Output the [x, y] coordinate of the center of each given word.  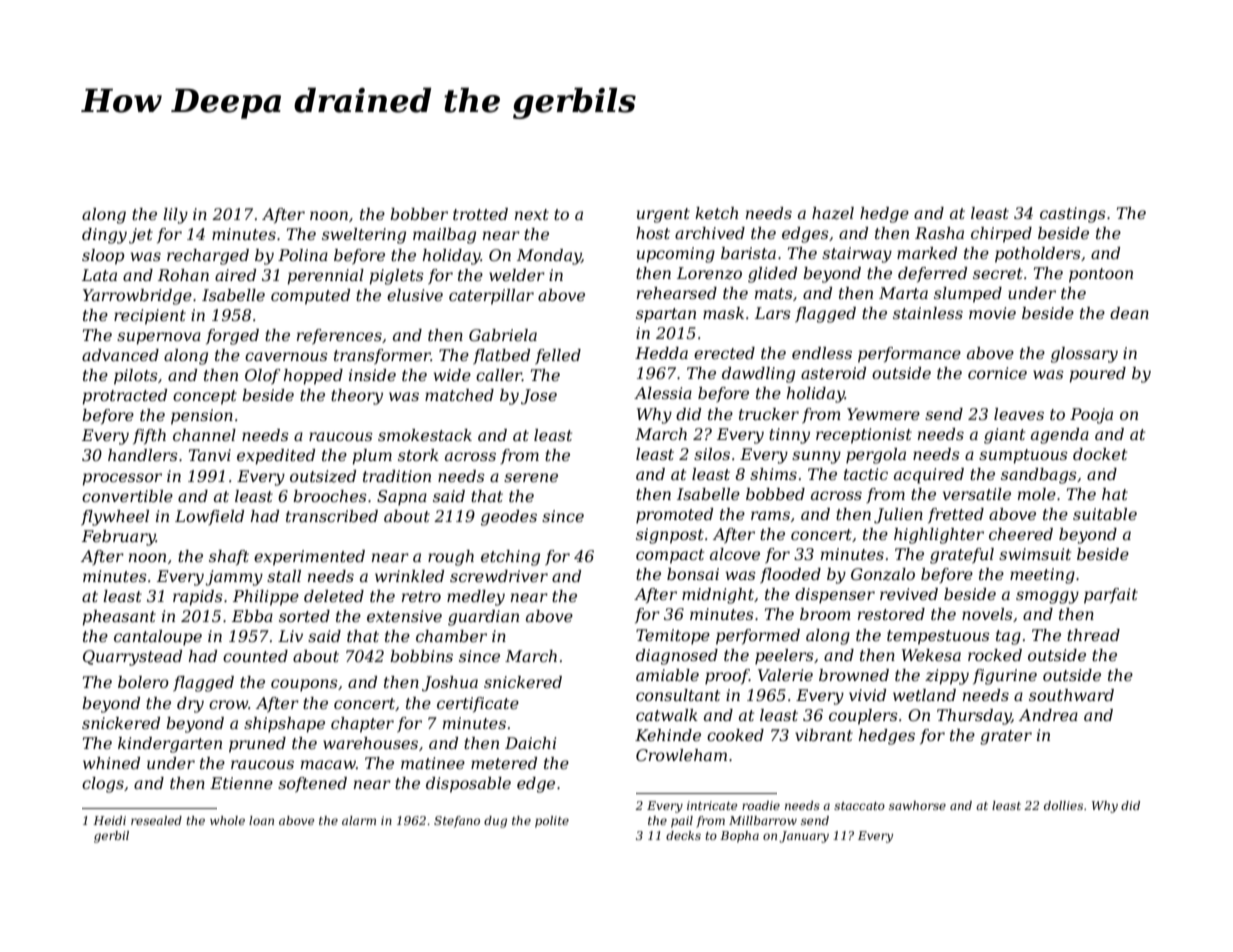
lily [175, 216]
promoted [674, 516]
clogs [103, 785]
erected [724, 353]
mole [1037, 494]
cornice [997, 373]
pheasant [119, 618]
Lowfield [209, 517]
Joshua [450, 684]
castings [1073, 215]
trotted [480, 214]
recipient [150, 317]
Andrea [1048, 715]
